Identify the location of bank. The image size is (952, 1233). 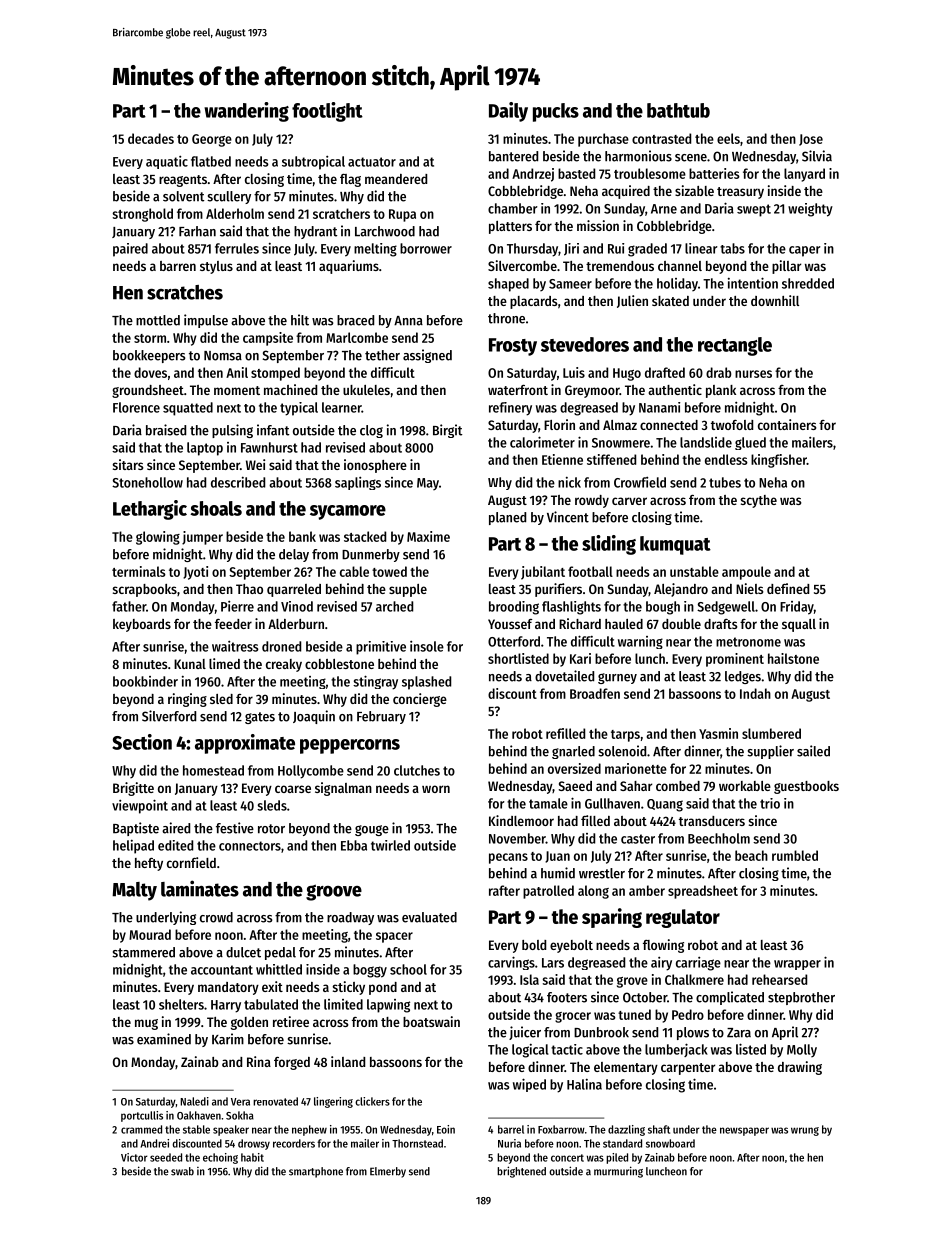
(302, 536).
